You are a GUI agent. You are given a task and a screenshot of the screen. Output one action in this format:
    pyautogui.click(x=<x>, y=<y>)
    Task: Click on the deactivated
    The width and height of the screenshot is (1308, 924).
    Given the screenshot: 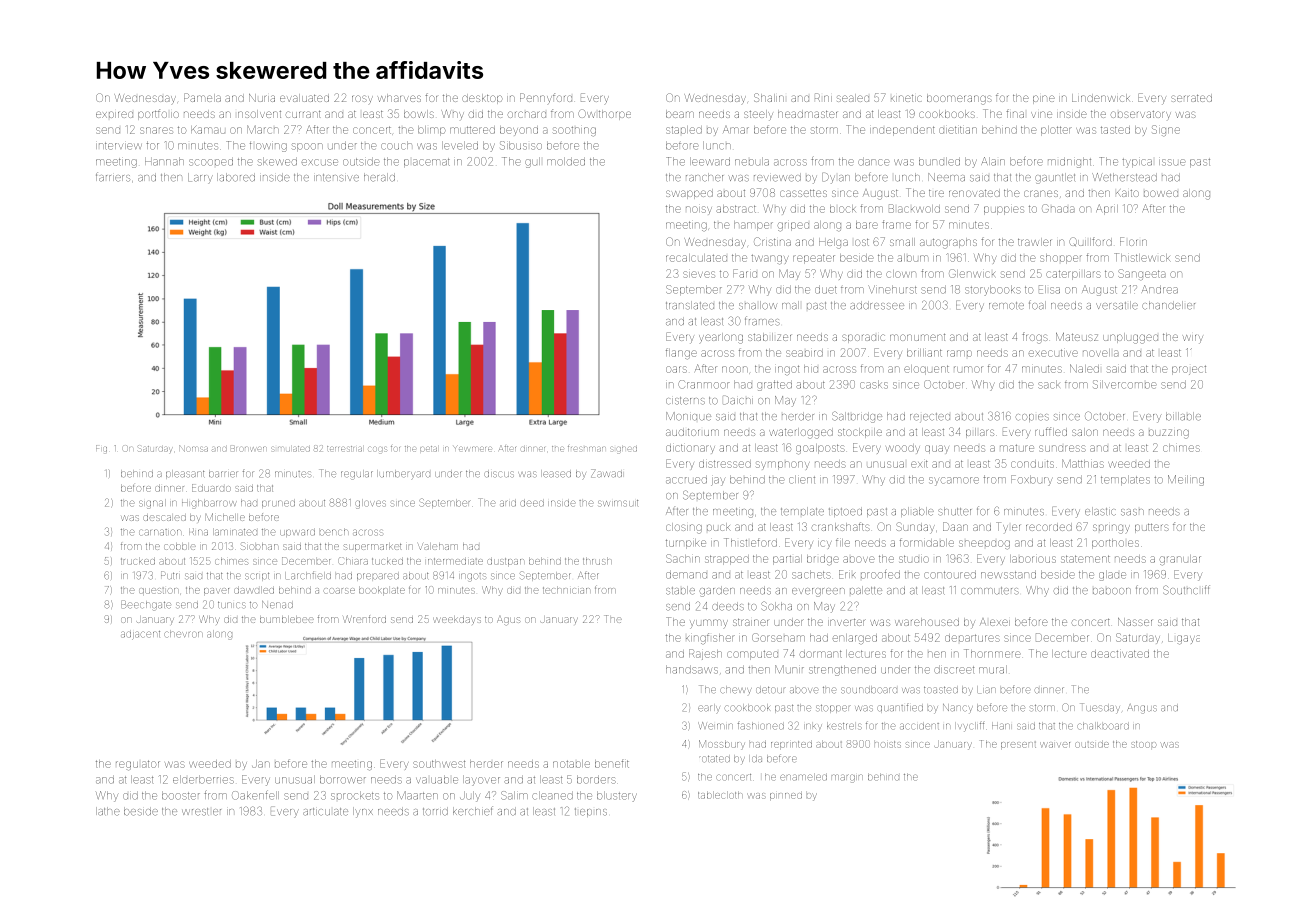 What is the action you would take?
    pyautogui.click(x=1120, y=654)
